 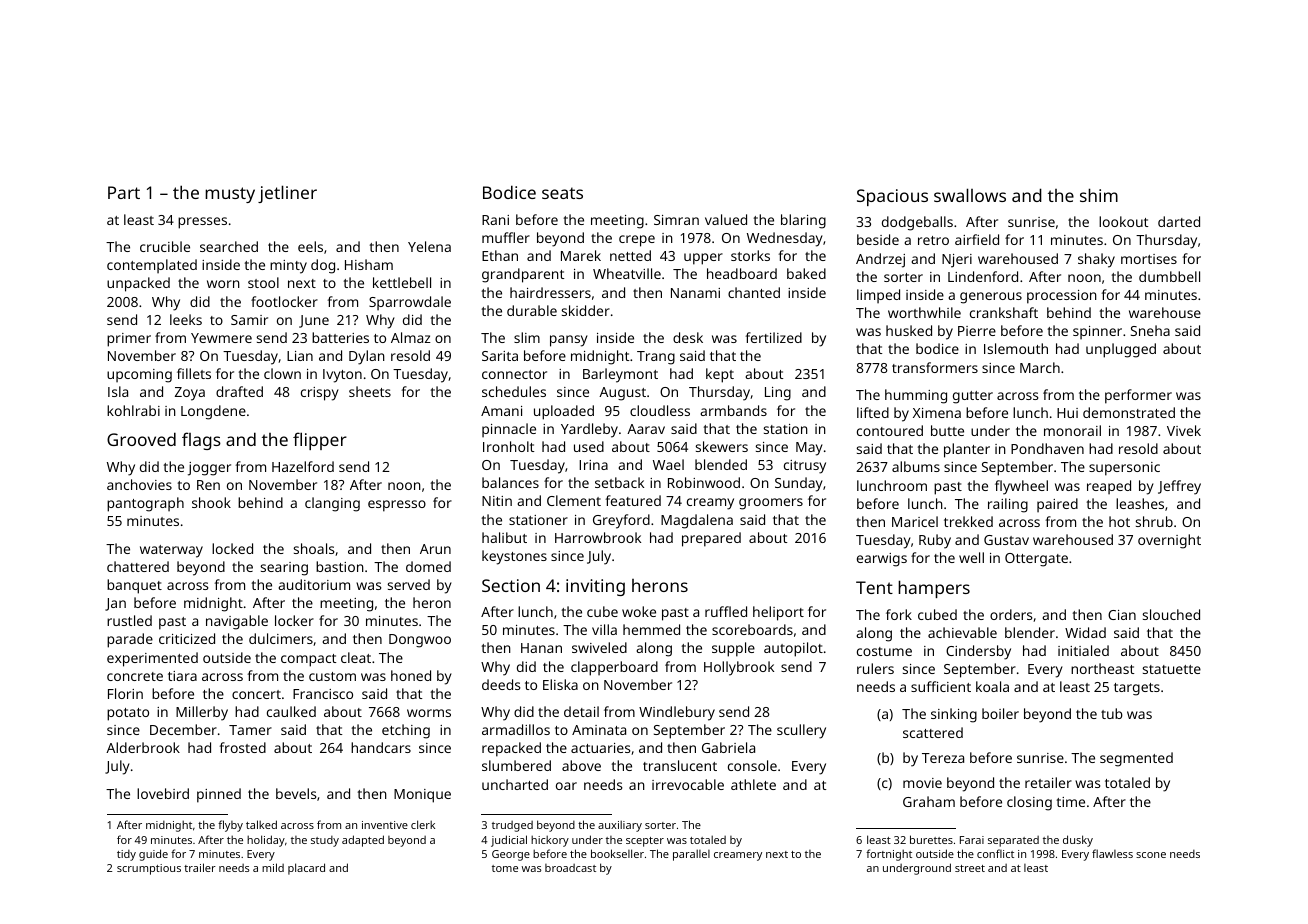 What do you see at coordinates (532, 310) in the image?
I see `durable` at bounding box center [532, 310].
